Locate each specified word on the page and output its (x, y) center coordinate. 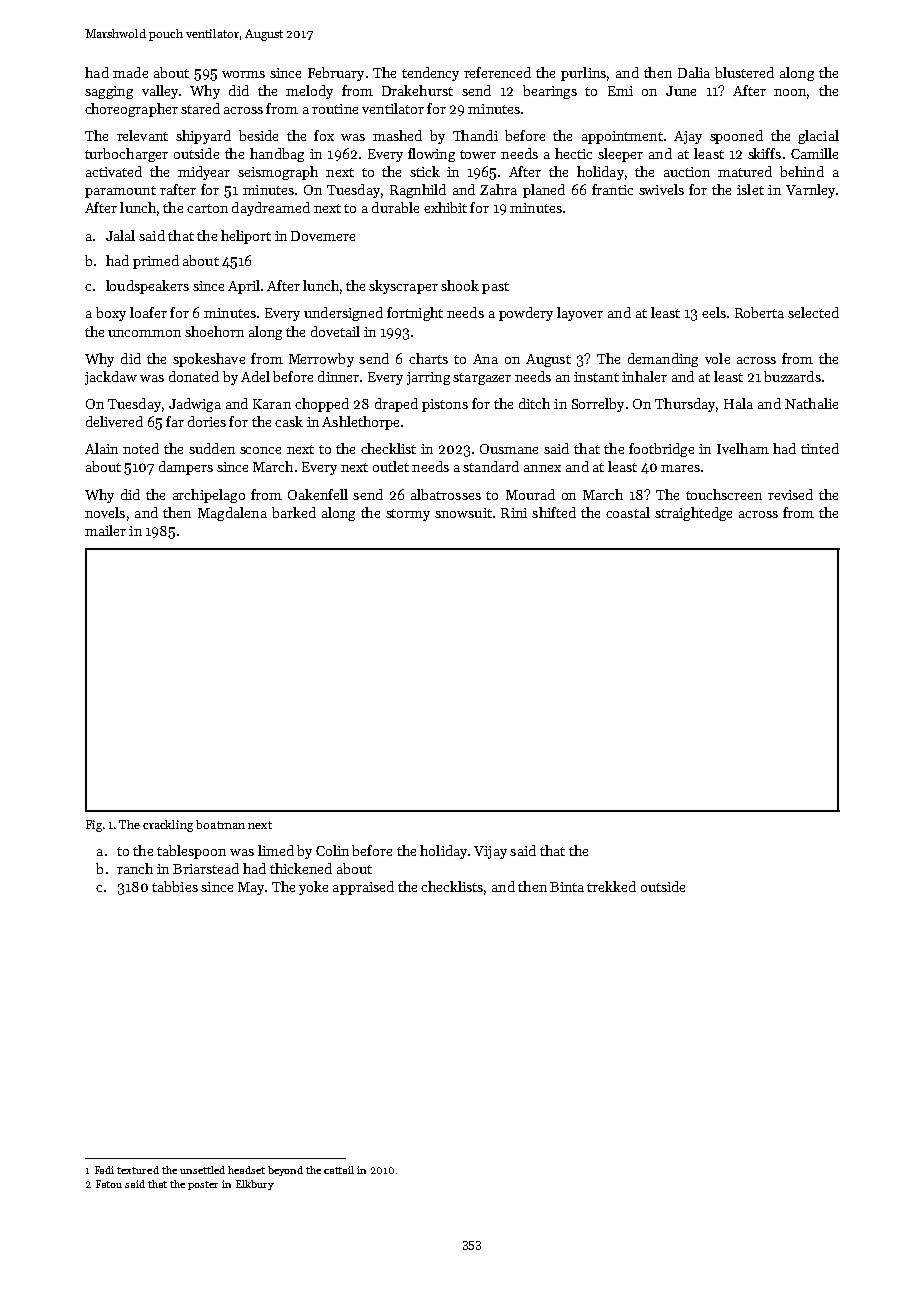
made (130, 72)
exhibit (445, 207)
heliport (246, 237)
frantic (612, 189)
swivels (661, 189)
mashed (397, 135)
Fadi (104, 1170)
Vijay (490, 852)
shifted (554, 512)
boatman (220, 824)
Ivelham (743, 448)
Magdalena (232, 514)
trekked (611, 886)
